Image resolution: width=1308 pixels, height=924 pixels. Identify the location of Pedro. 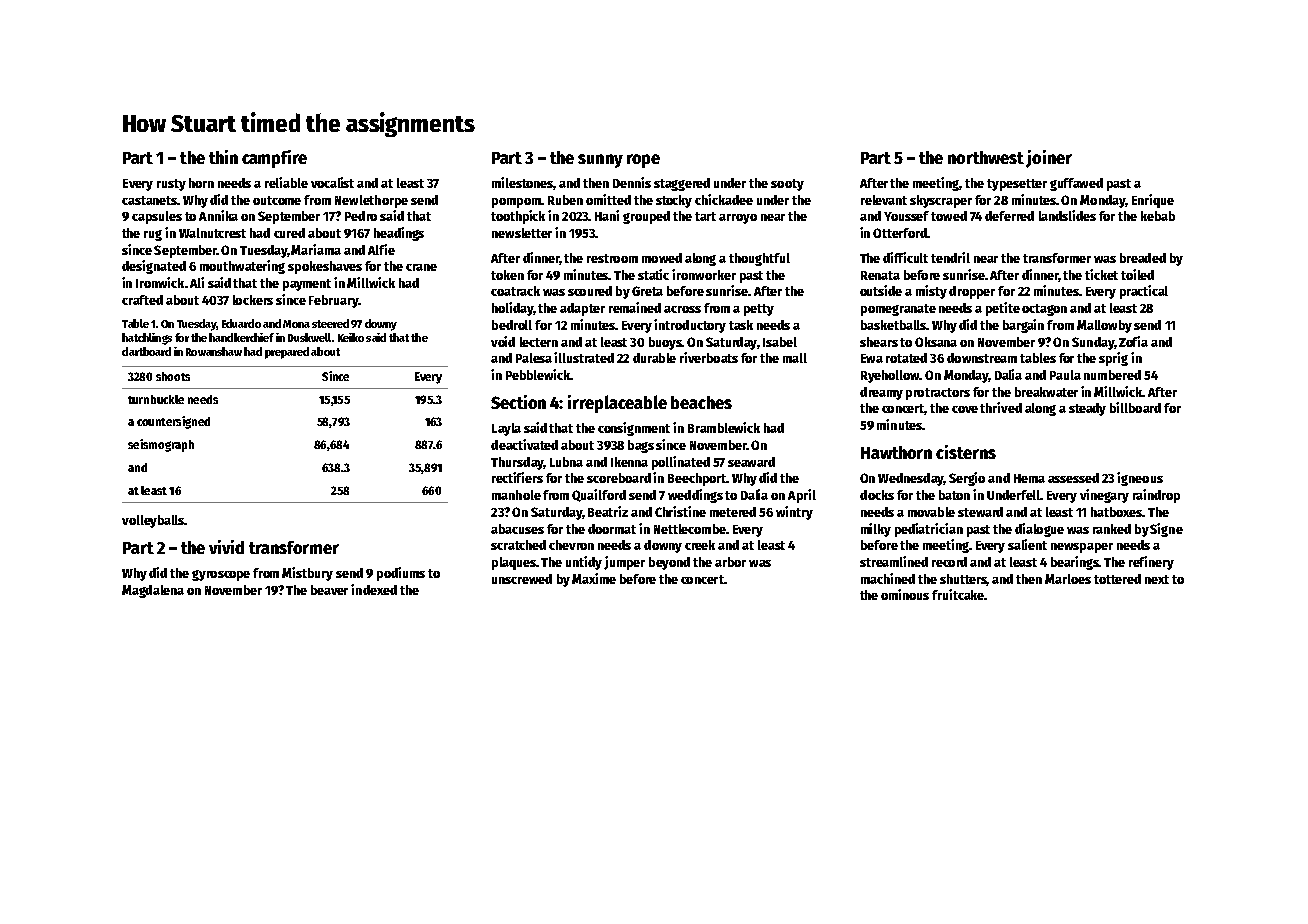
(361, 216).
